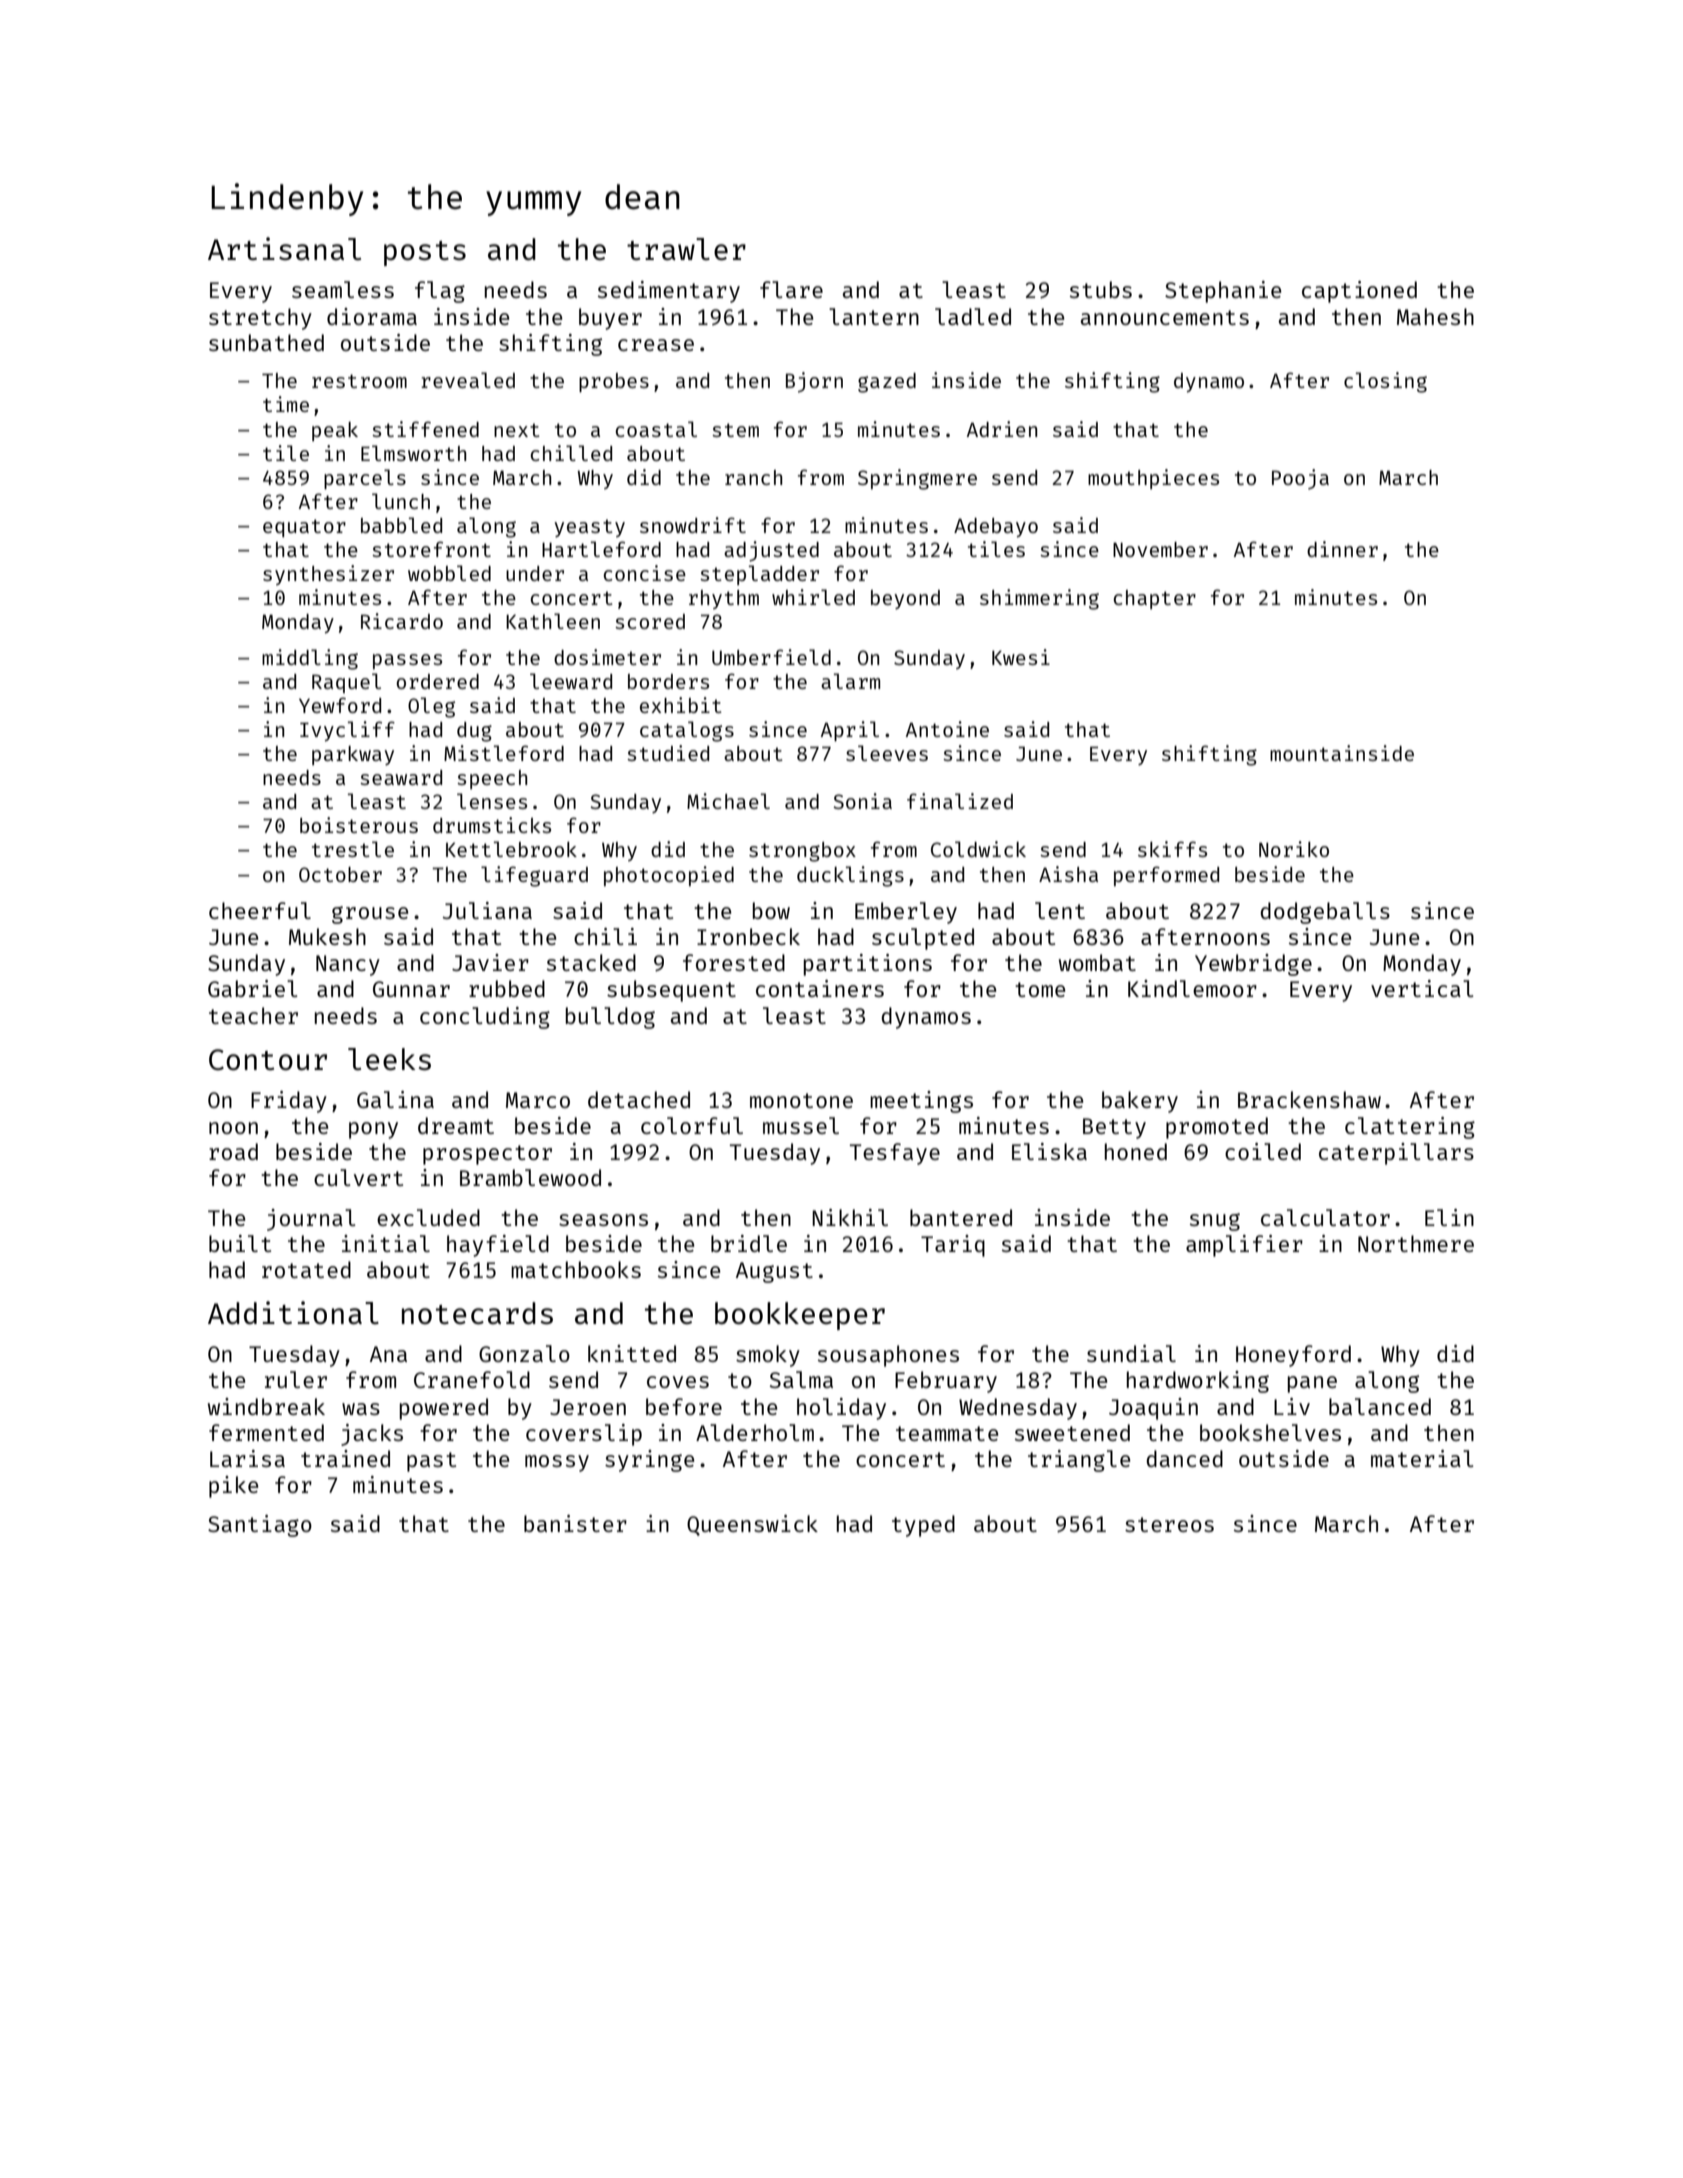 Image resolution: width=1683 pixels, height=2178 pixels. I want to click on Santiago, so click(260, 1526).
